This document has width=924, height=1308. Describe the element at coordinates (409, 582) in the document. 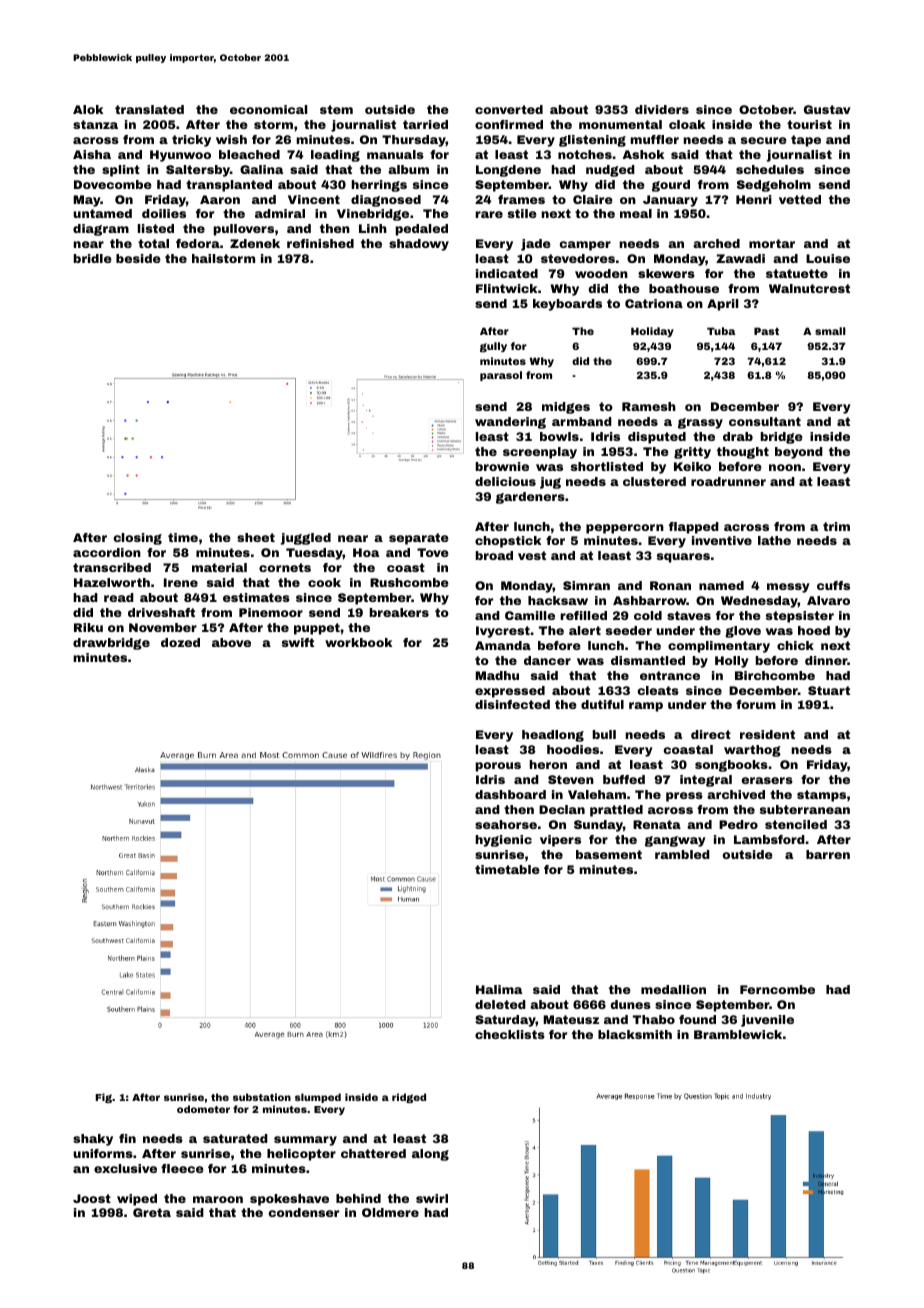

I see `Rushcombe` at that location.
